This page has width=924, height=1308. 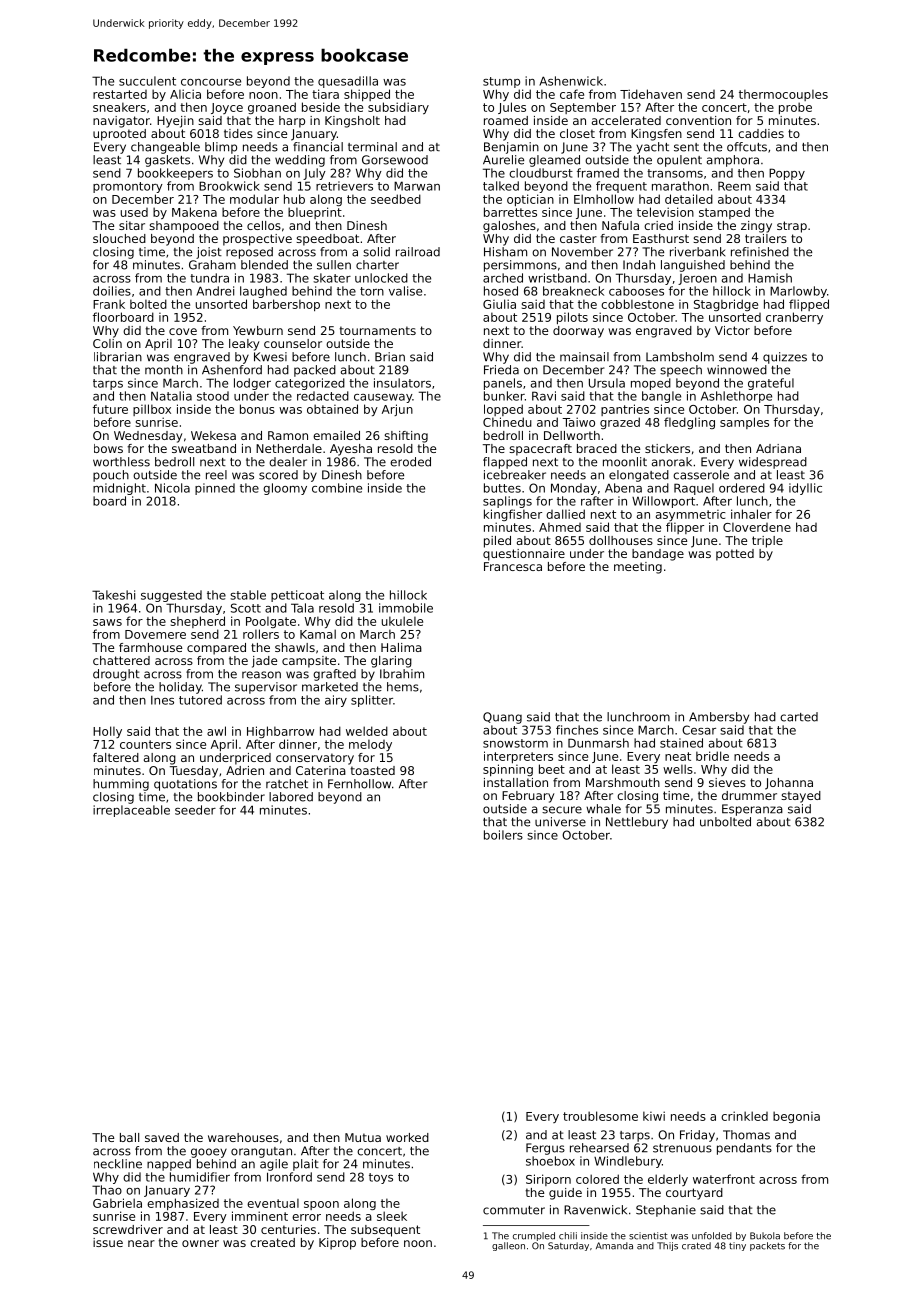 I want to click on begonia, so click(x=796, y=1117).
